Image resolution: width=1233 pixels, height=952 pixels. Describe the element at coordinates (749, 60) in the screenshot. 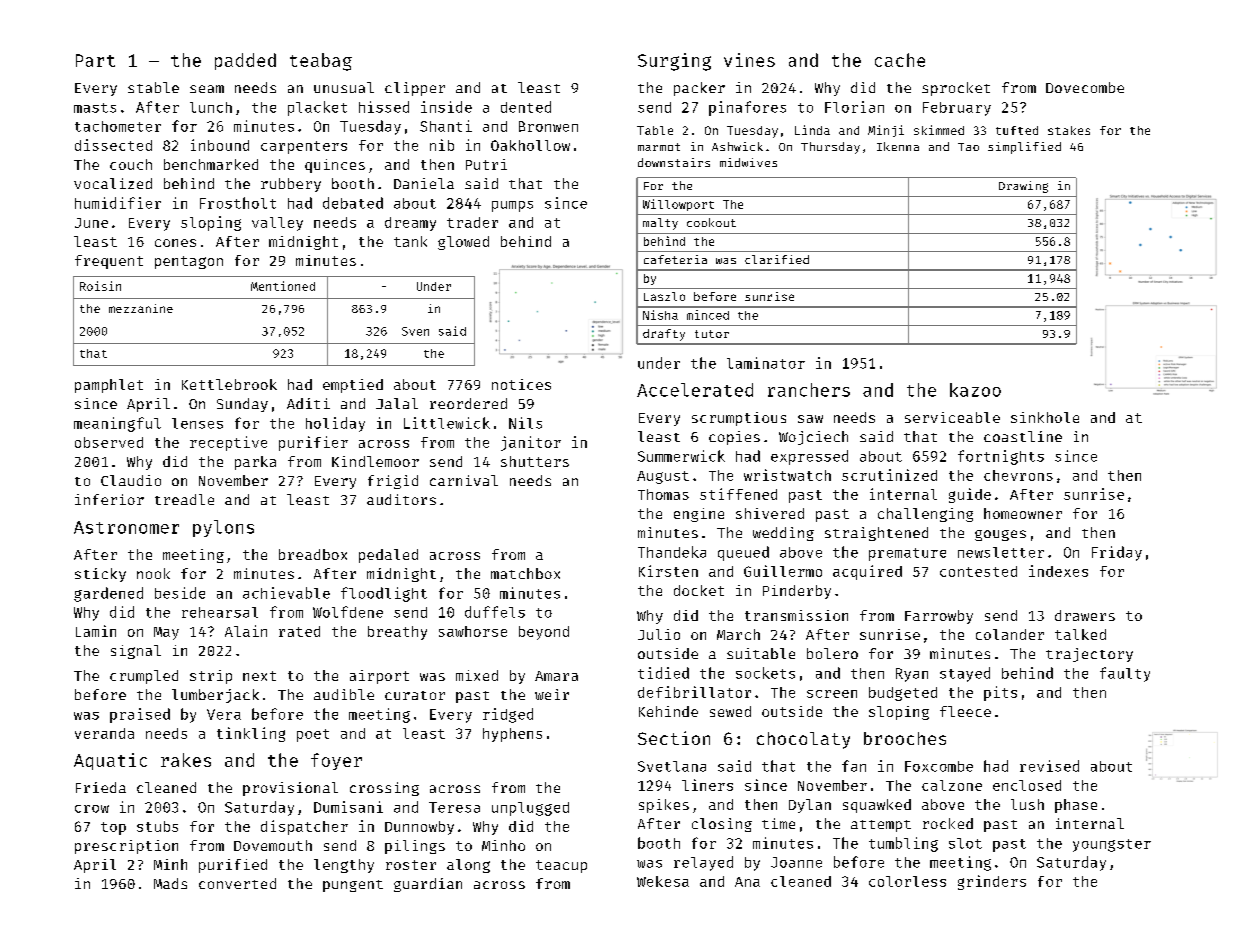

I see `vines` at that location.
